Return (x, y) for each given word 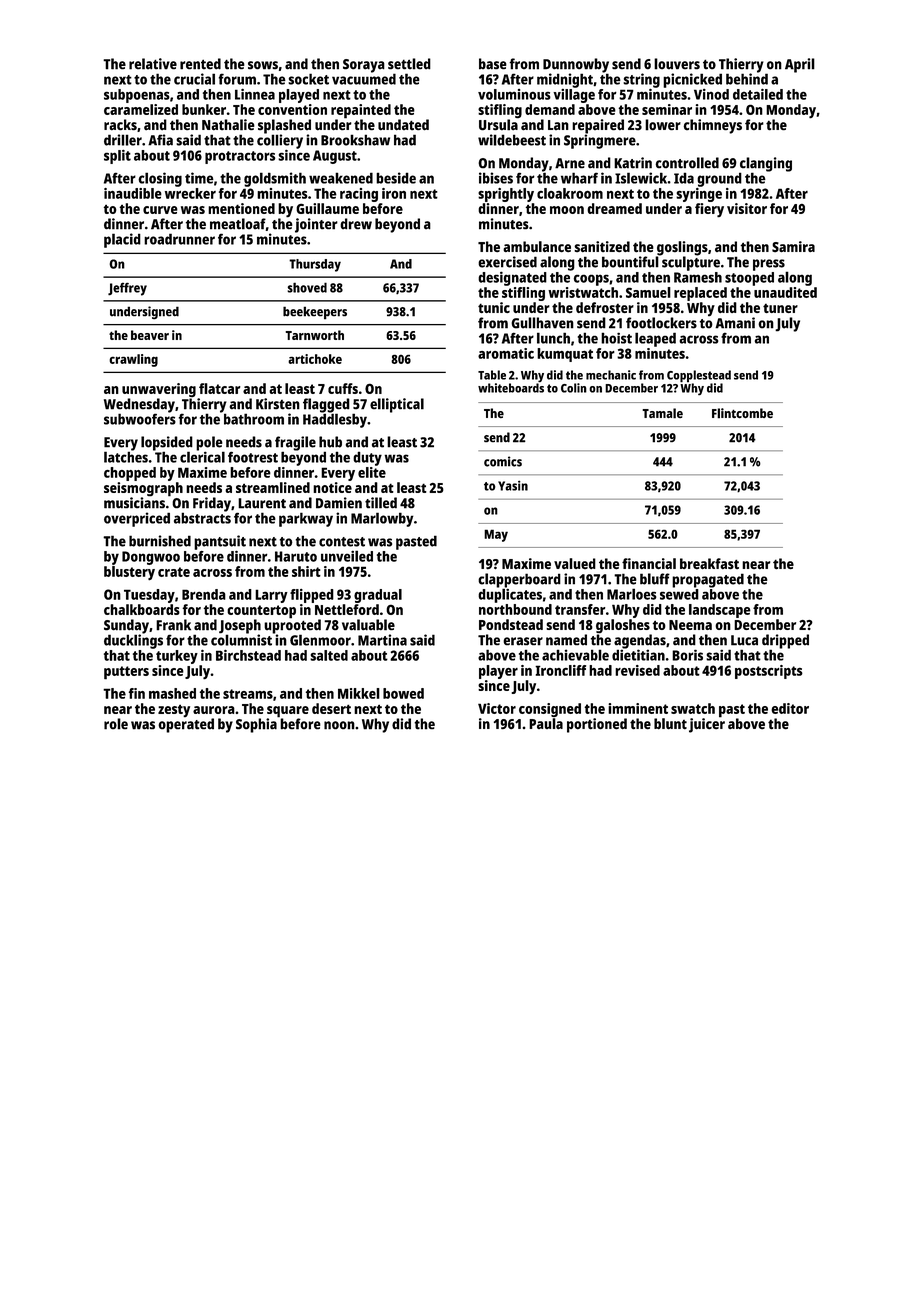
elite (372, 472)
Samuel (648, 292)
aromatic (506, 353)
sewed (679, 594)
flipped (312, 596)
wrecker (190, 193)
